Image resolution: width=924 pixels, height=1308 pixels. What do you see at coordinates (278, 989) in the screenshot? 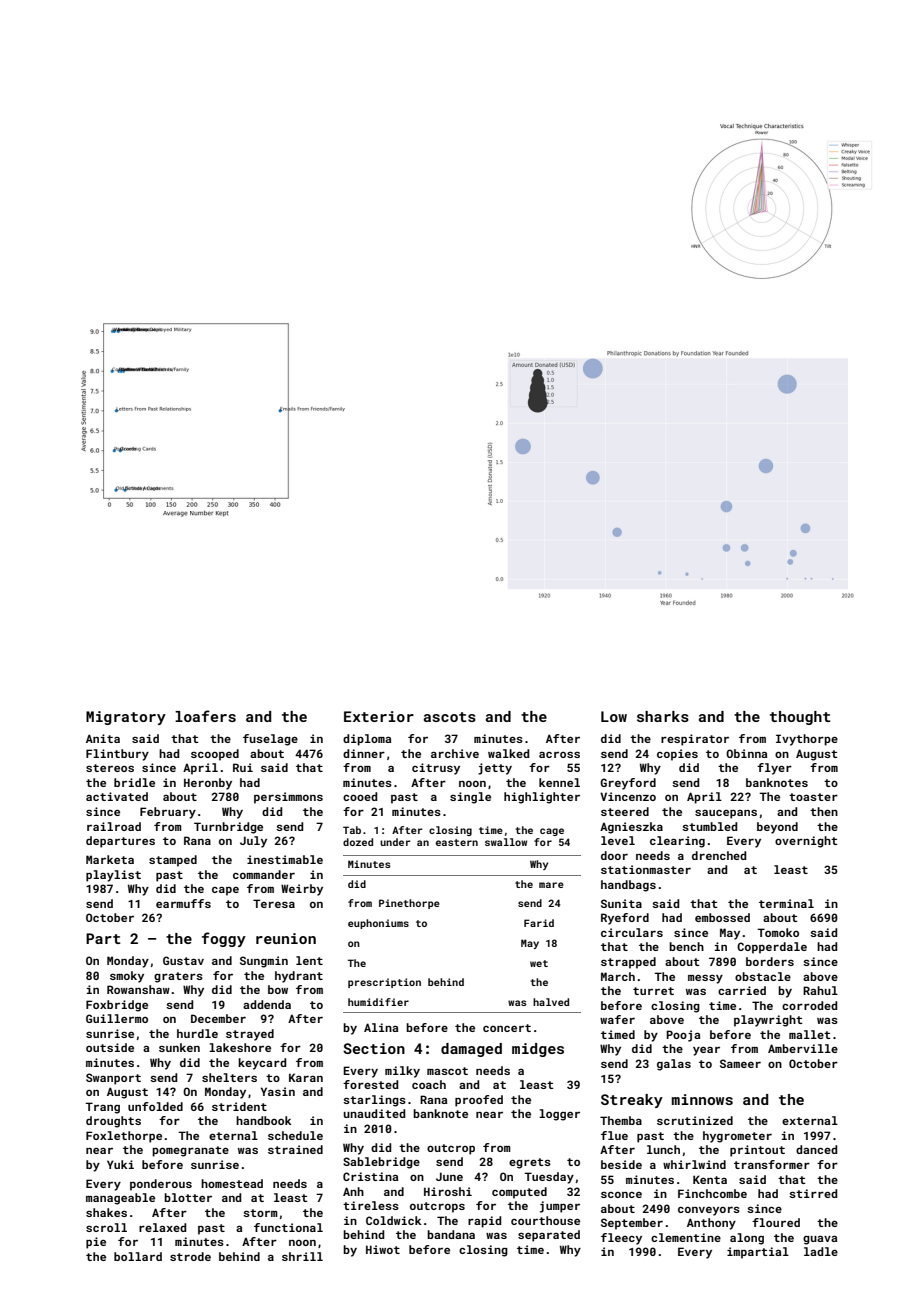
I see `bow` at bounding box center [278, 989].
